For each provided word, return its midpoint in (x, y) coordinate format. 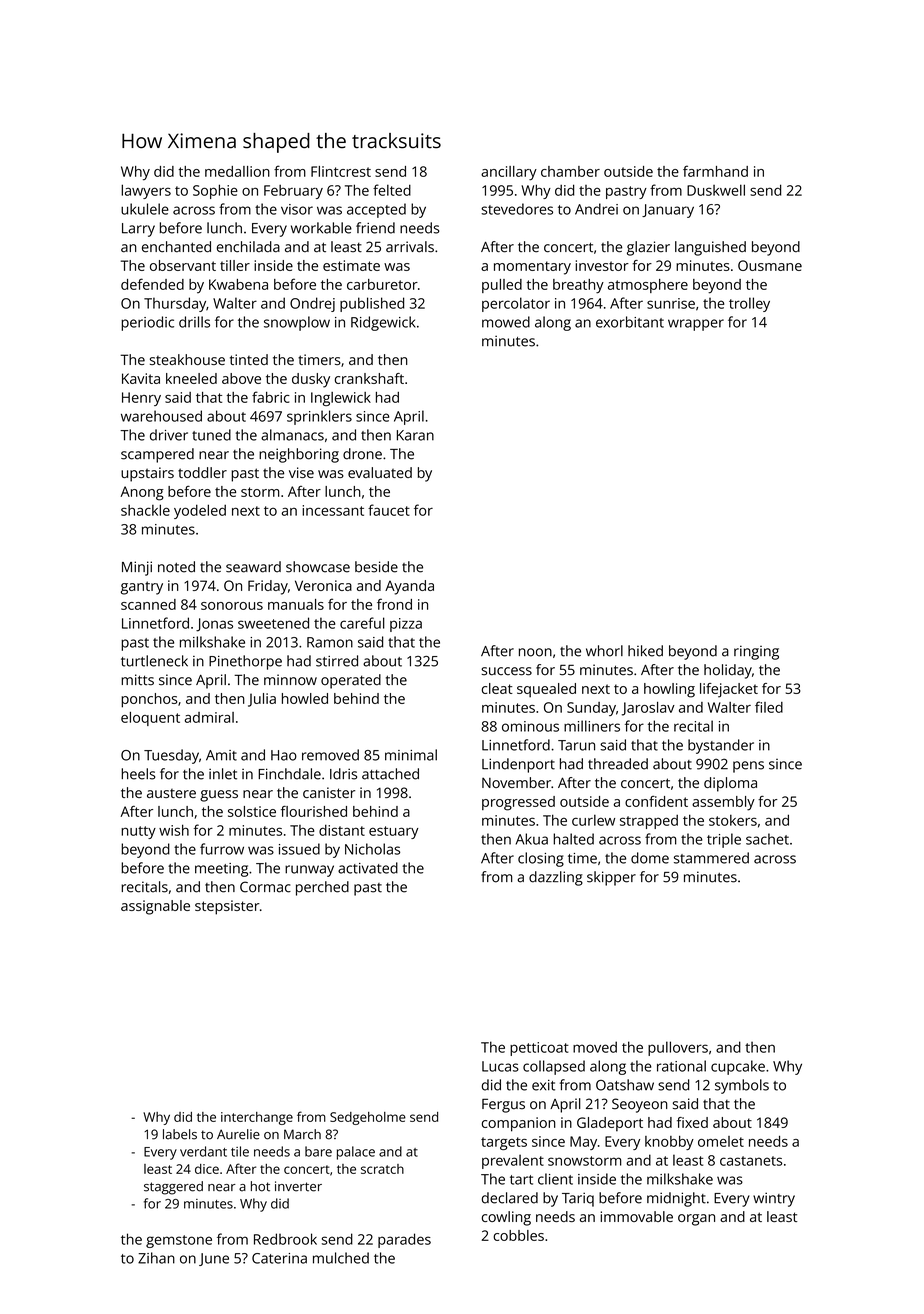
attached (390, 774)
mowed (506, 322)
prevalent (513, 1161)
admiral (209, 717)
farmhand (715, 171)
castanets (751, 1161)
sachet (767, 839)
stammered (711, 858)
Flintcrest (341, 171)
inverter (298, 1186)
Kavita (141, 378)
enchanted (176, 247)
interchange (257, 1118)
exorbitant (630, 322)
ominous (530, 726)
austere (171, 793)
